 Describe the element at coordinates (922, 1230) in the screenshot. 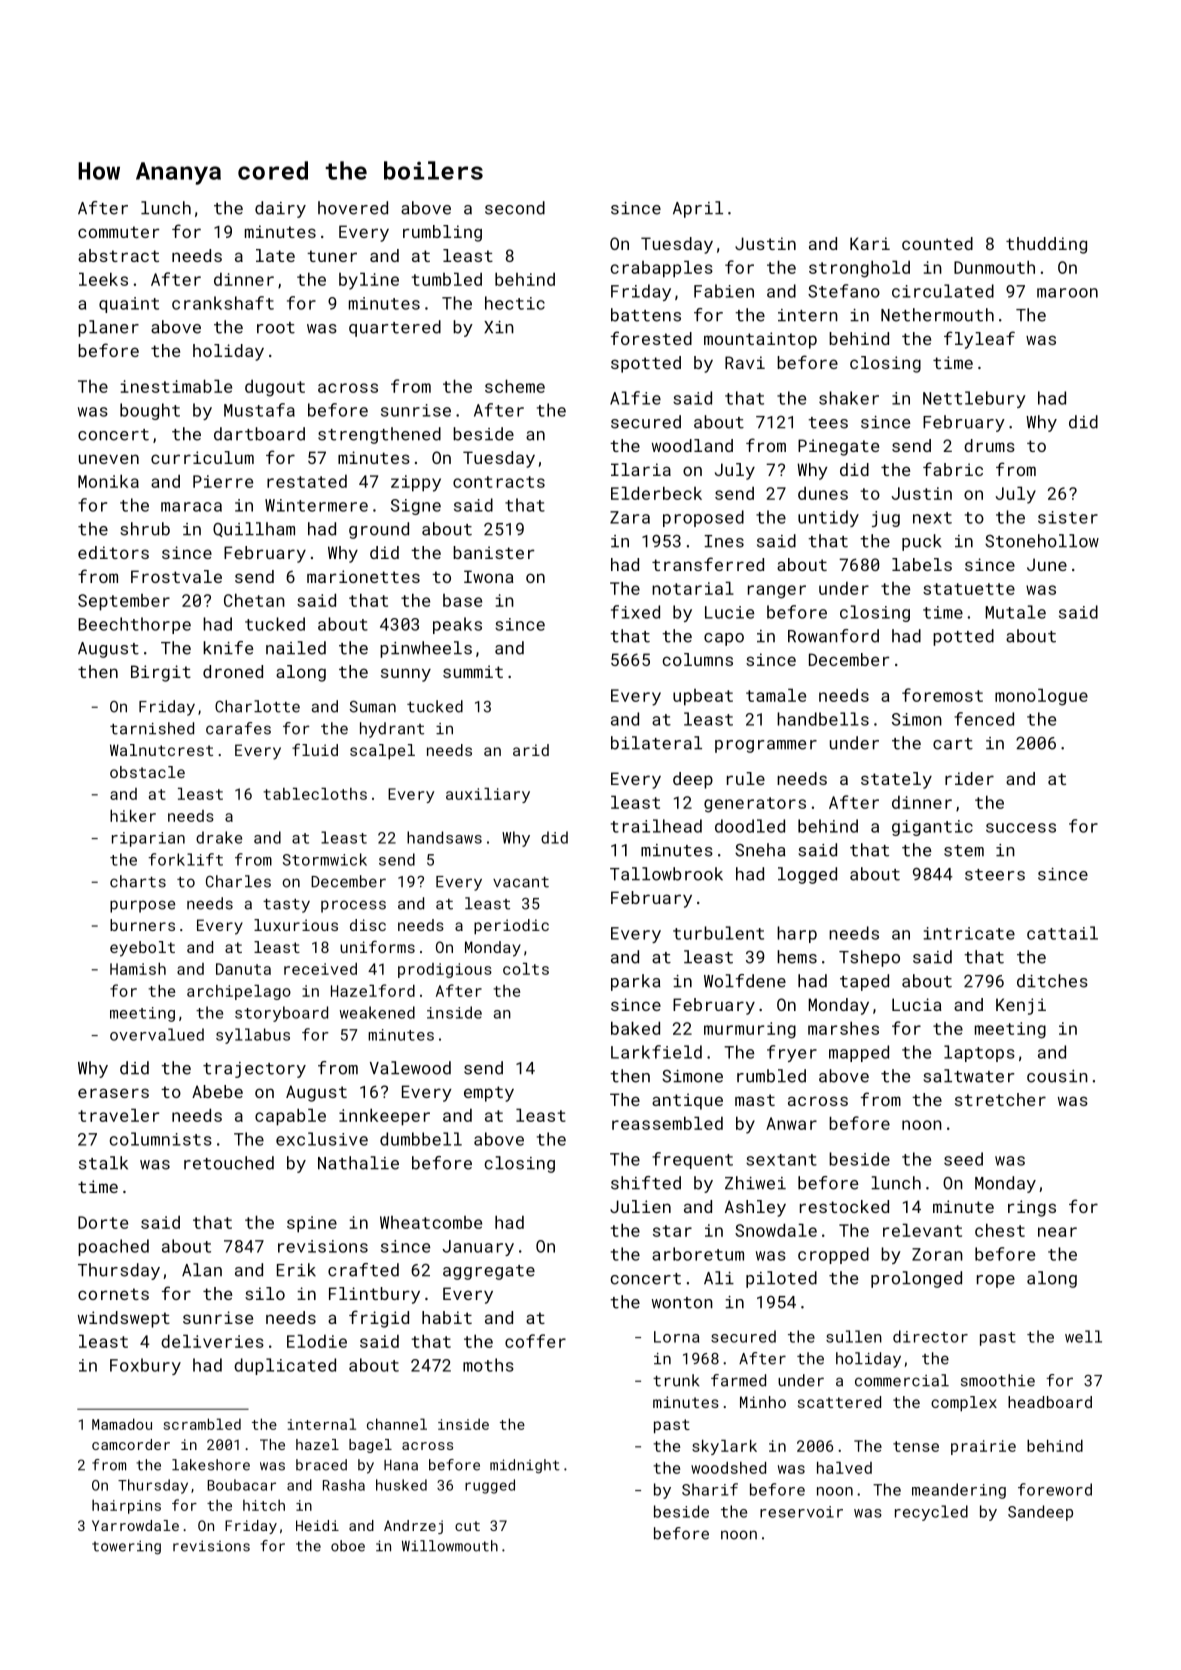

I see `relevant` at that location.
